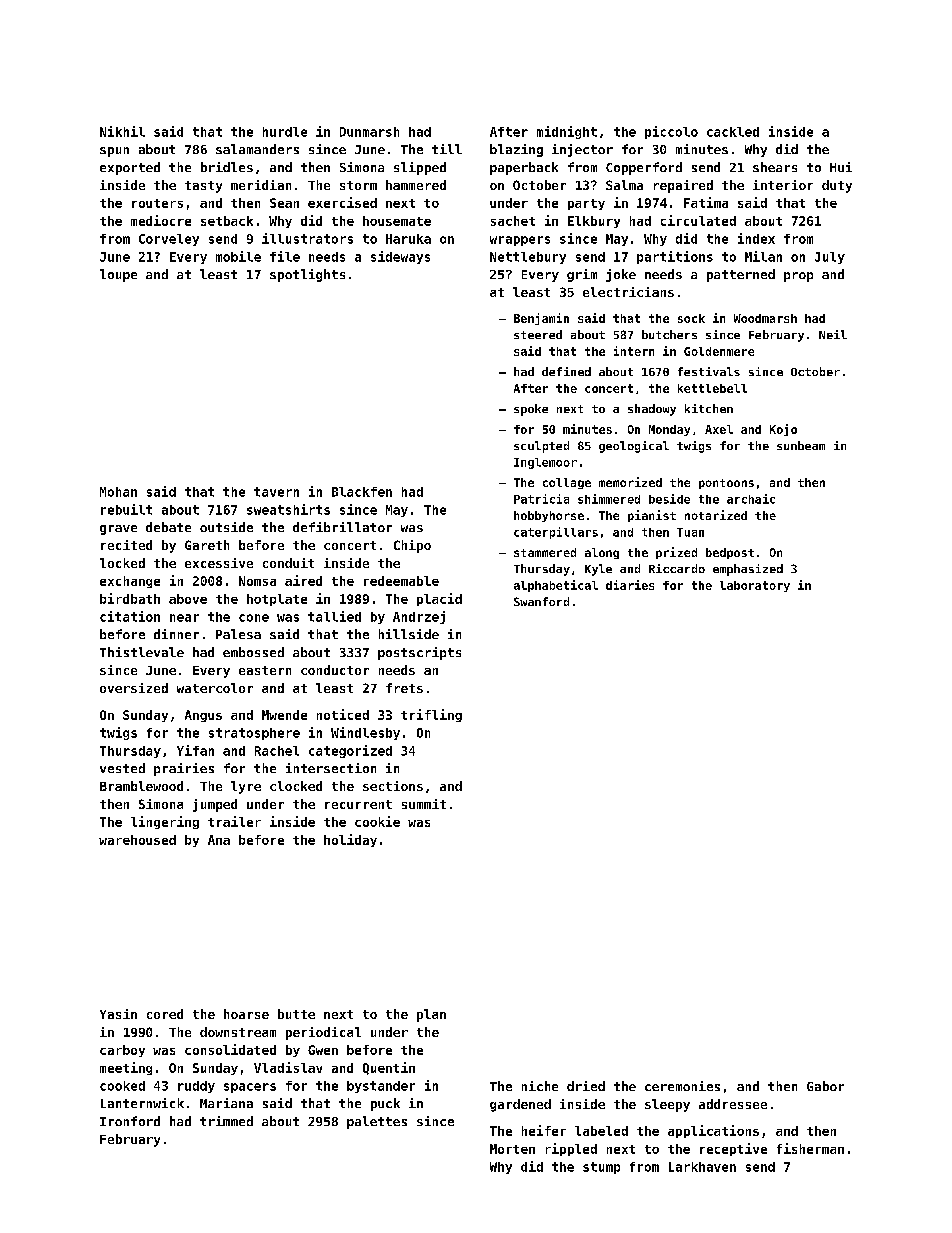 Image resolution: width=952 pixels, height=1233 pixels. I want to click on duty, so click(837, 186).
